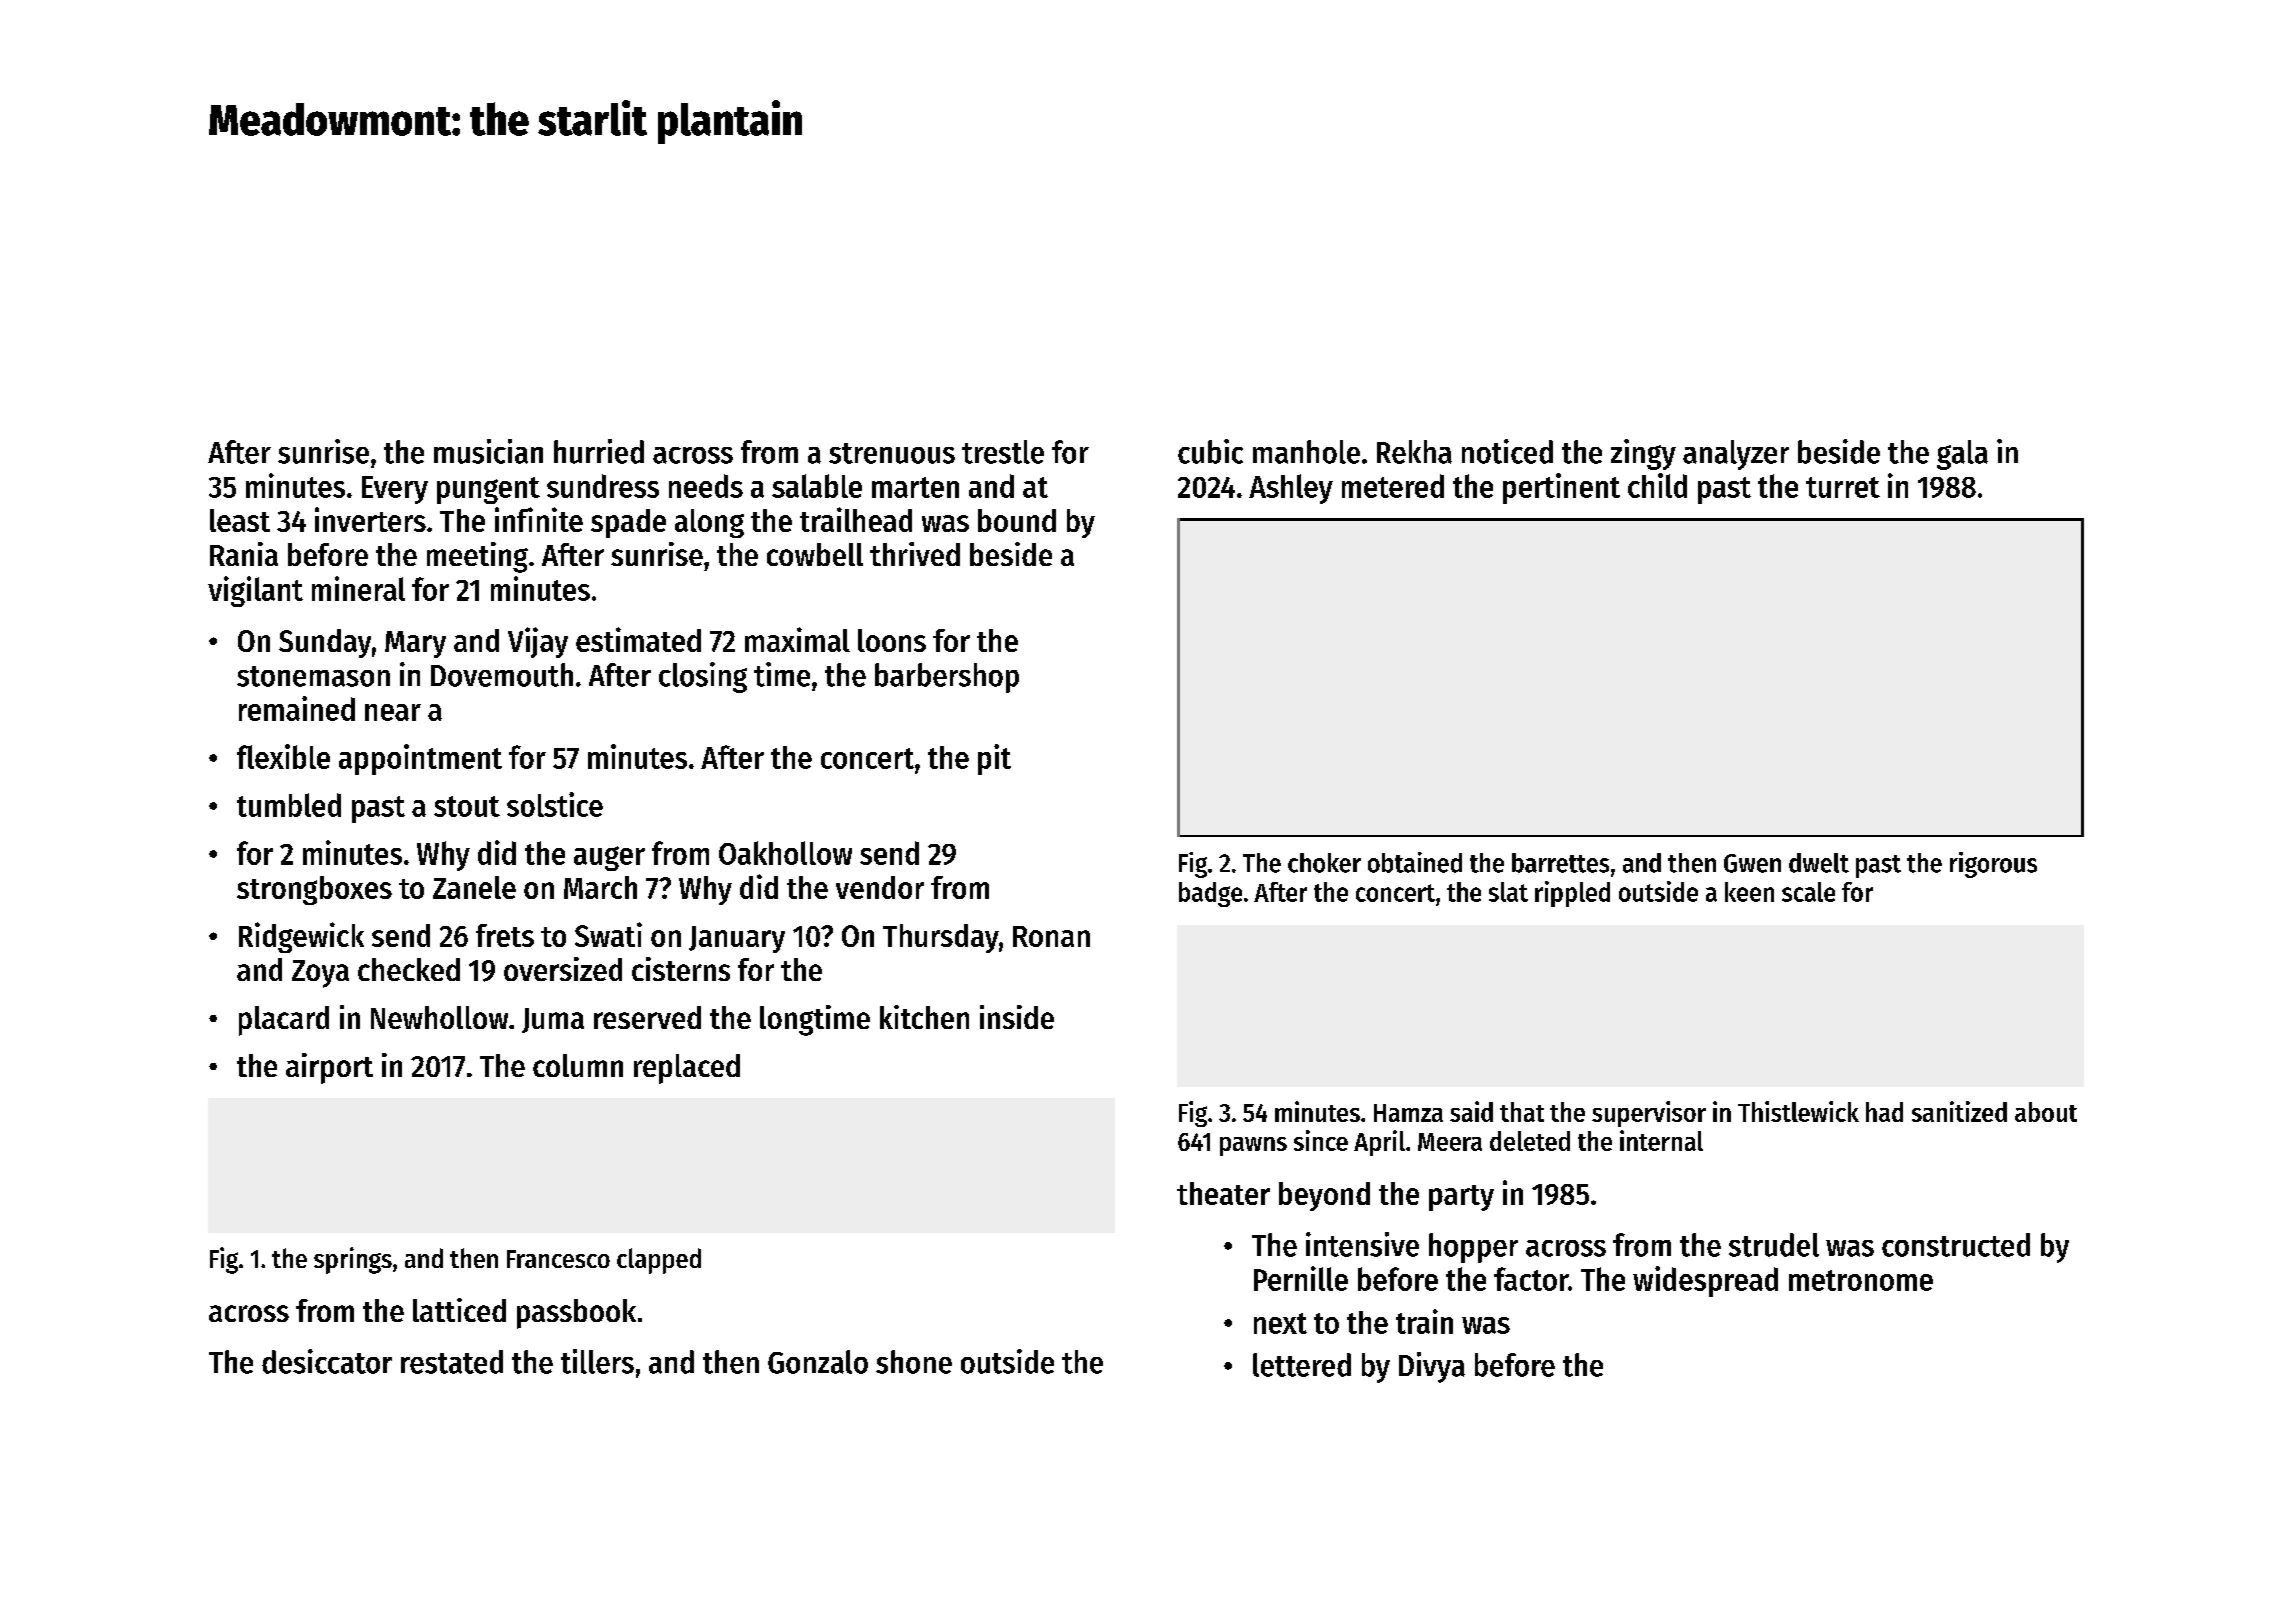 This screenshot has width=2292, height=1620. I want to click on meeting, so click(477, 557).
